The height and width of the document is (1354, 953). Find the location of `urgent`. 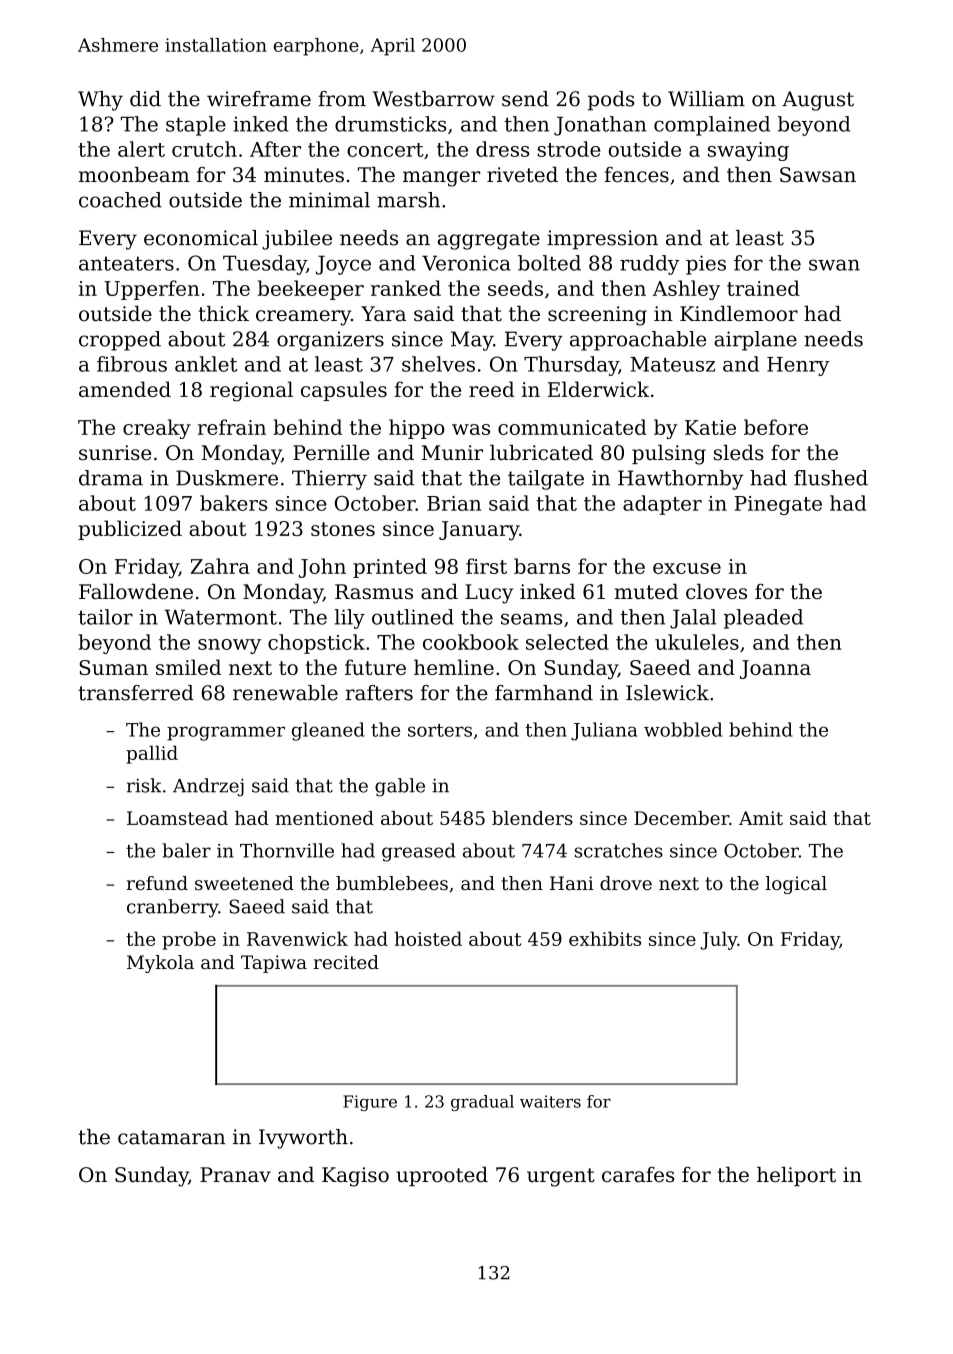

urgent is located at coordinates (561, 1177).
